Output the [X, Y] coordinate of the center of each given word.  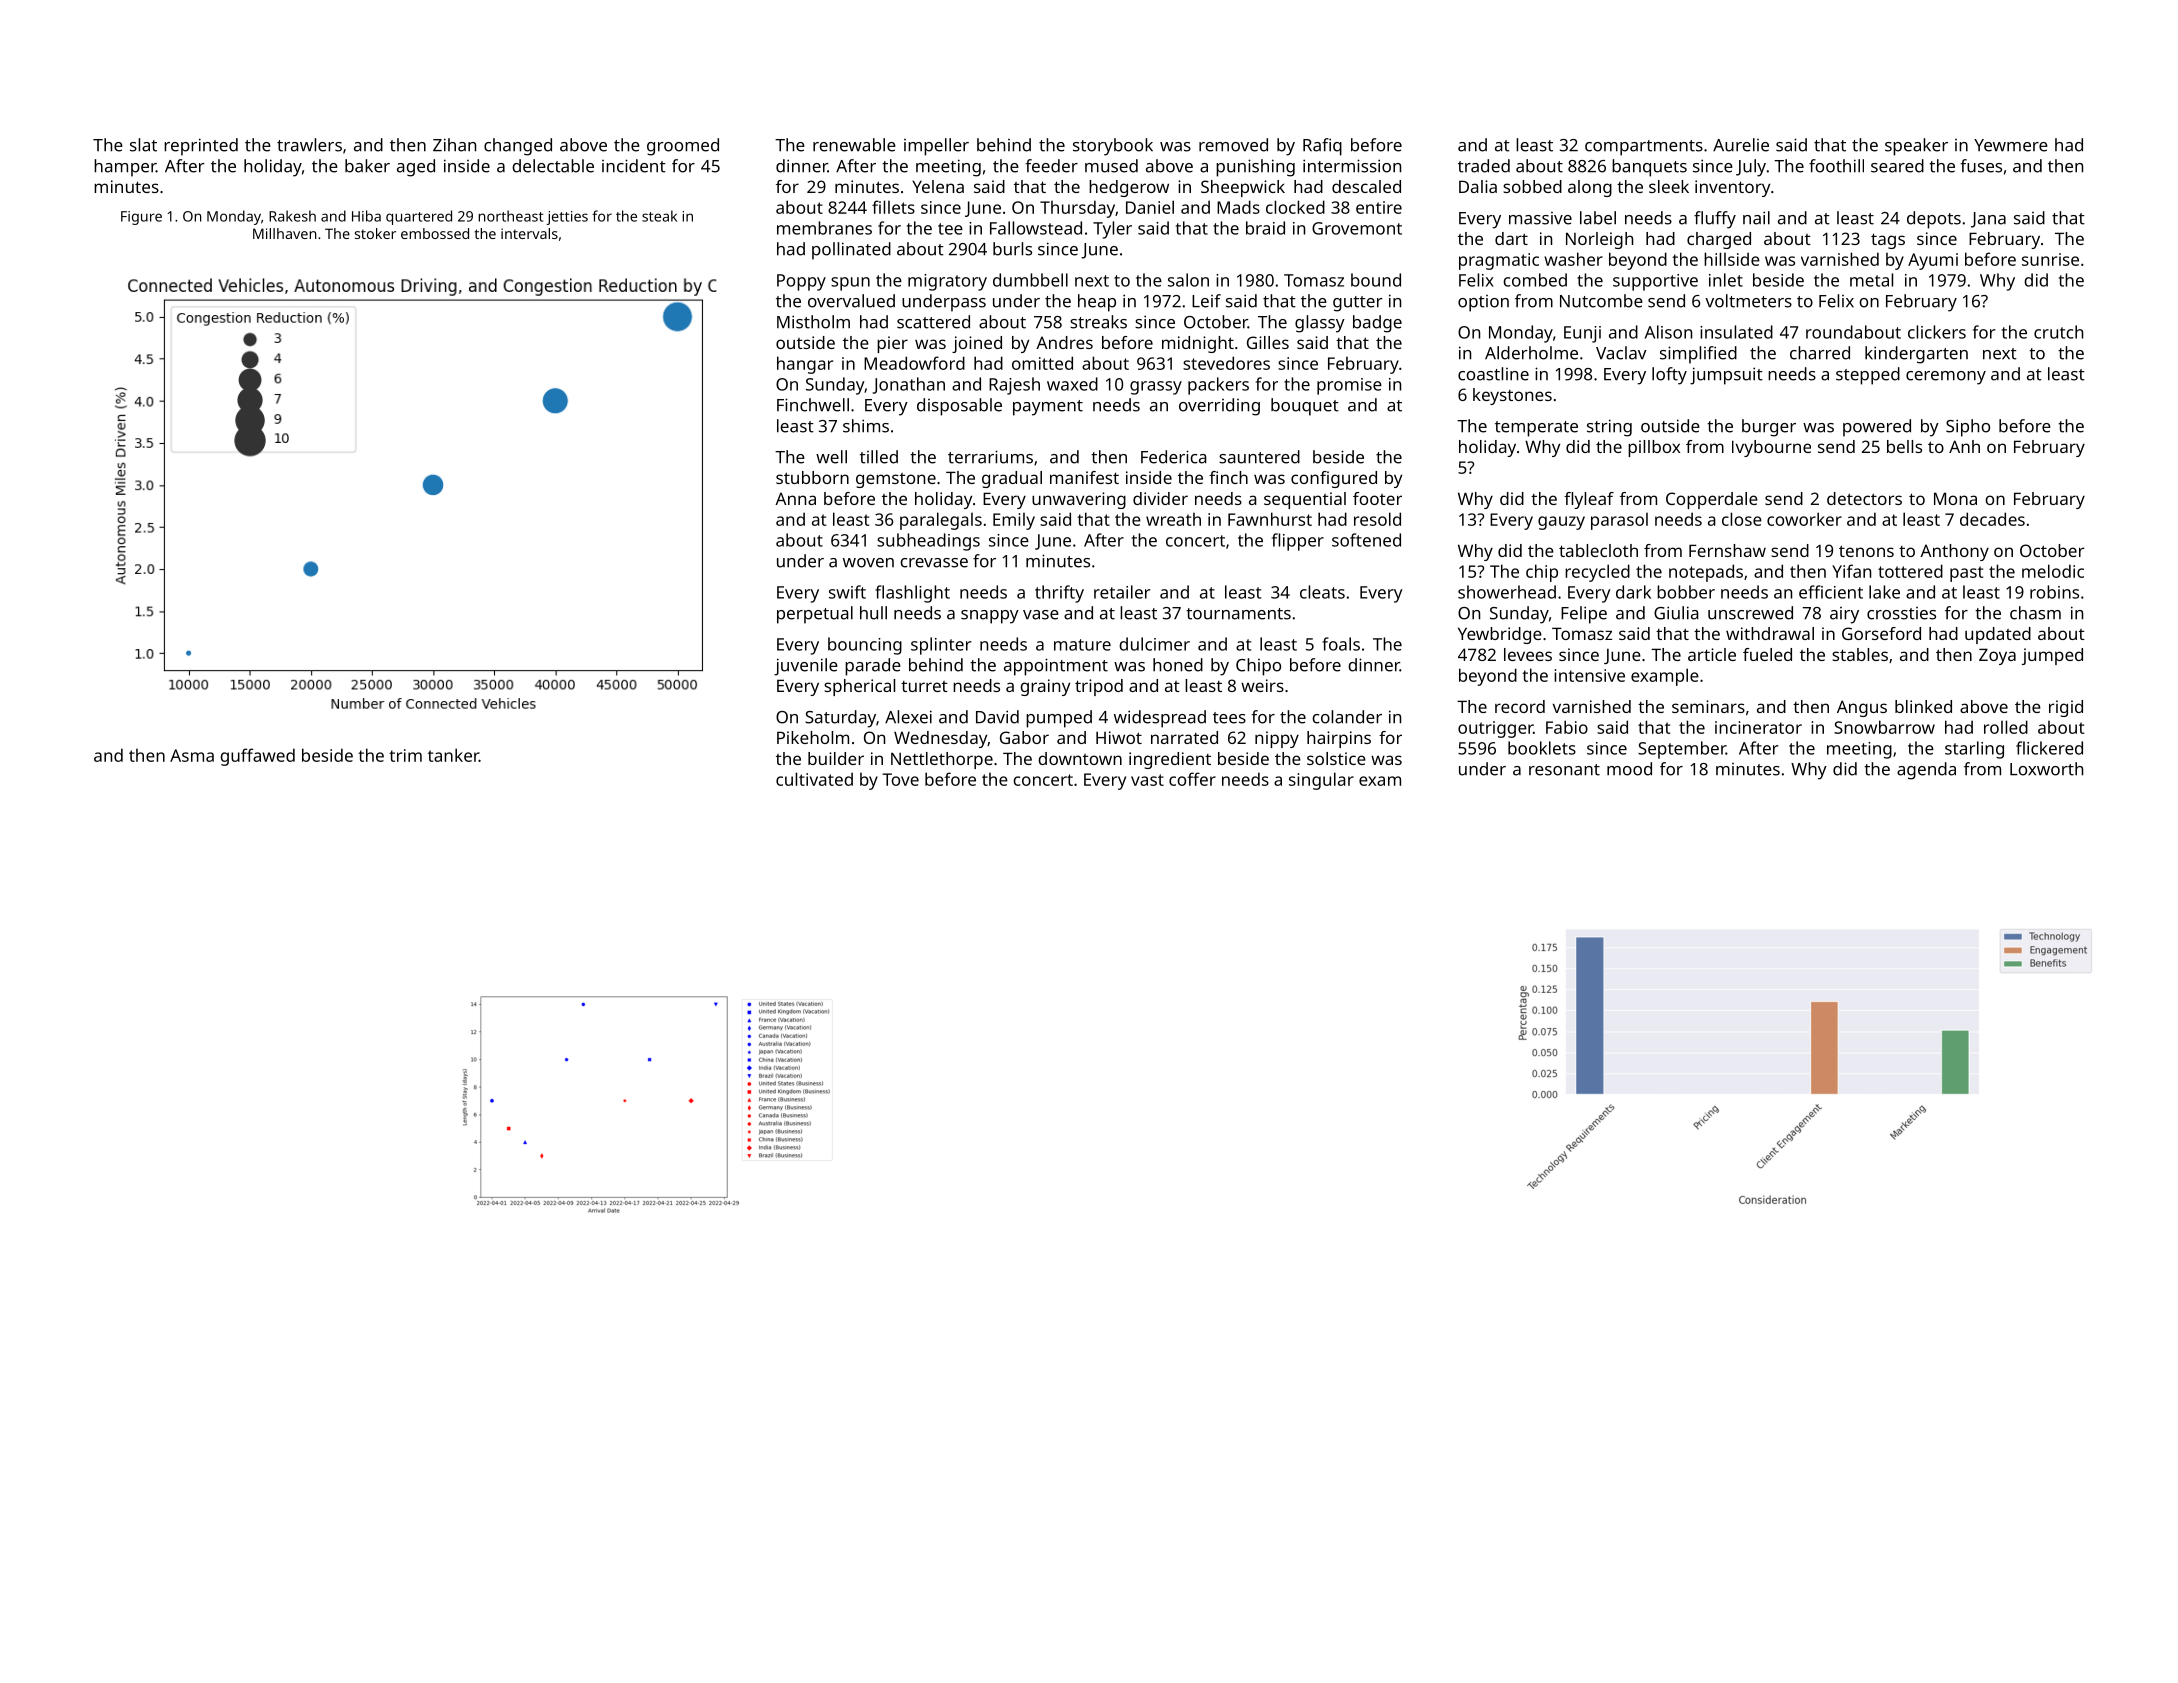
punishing [1255, 168]
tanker [453, 755]
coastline [1493, 374]
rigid [2066, 708]
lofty [1669, 376]
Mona [1955, 498]
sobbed [1532, 186]
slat [143, 145]
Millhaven [285, 233]
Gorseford [1881, 633]
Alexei [908, 717]
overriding [1219, 407]
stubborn [812, 477]
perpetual [815, 615]
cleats [1322, 592]
